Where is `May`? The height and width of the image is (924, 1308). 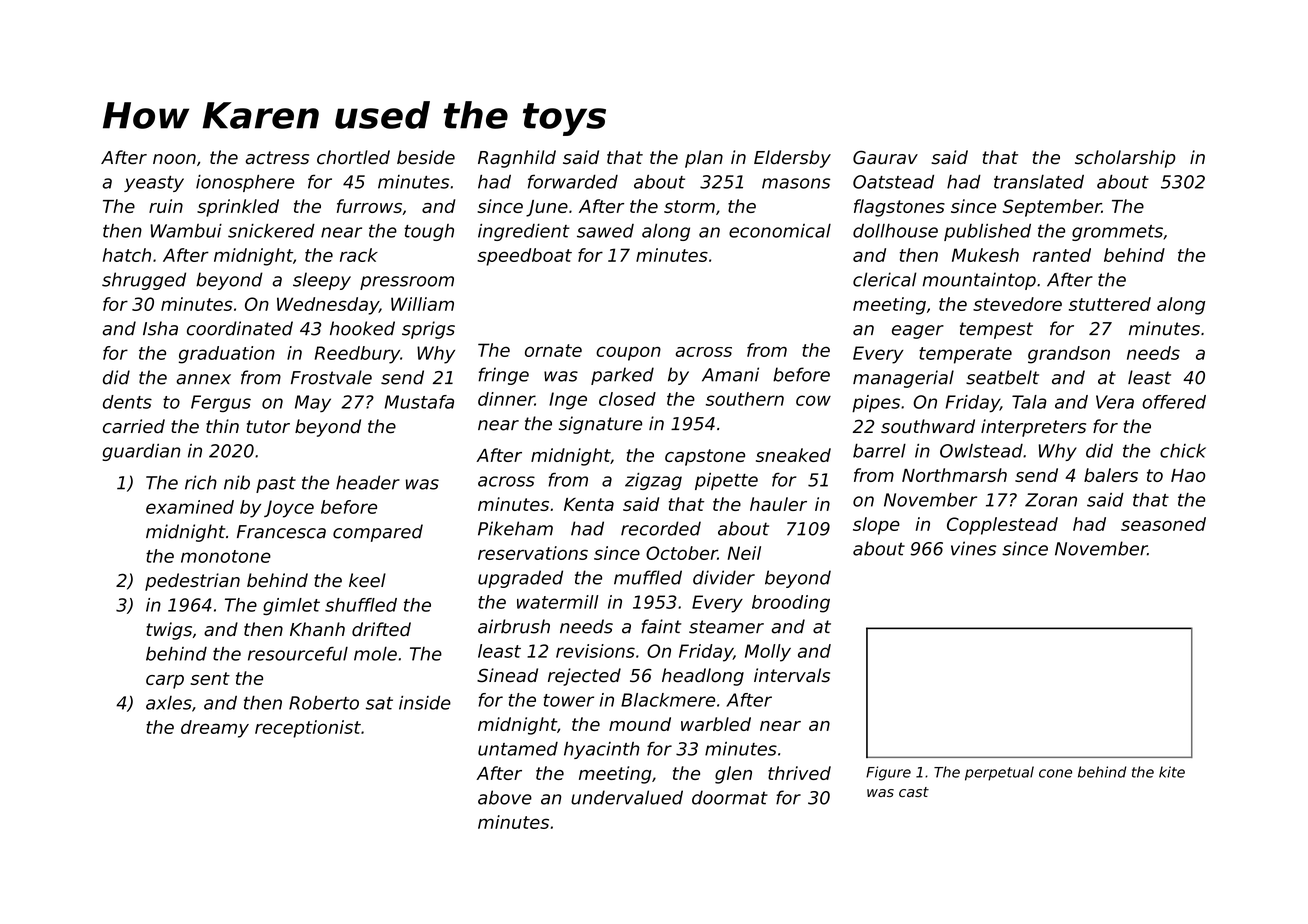 May is located at coordinates (313, 403).
